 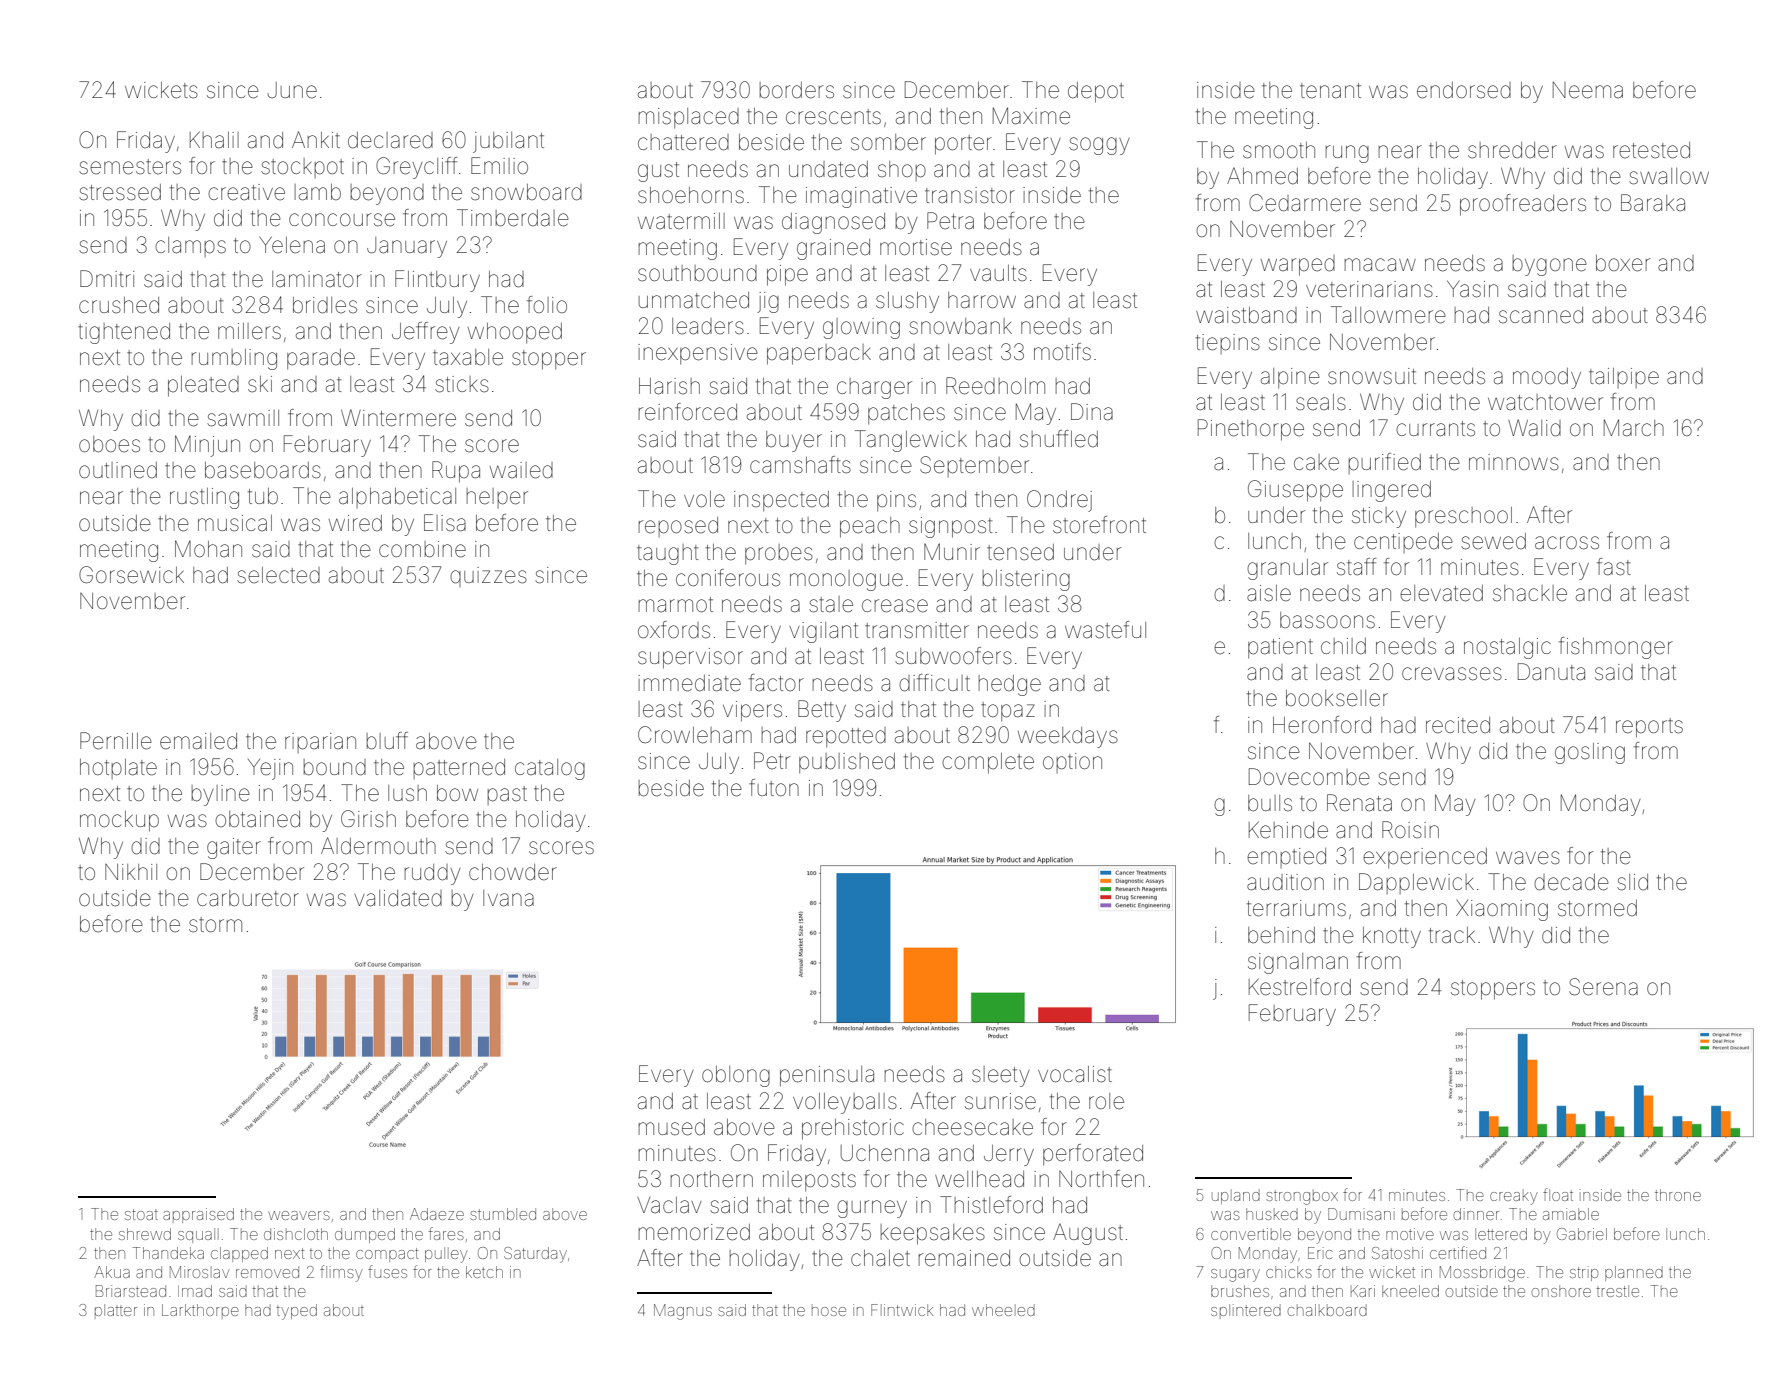 What do you see at coordinates (508, 898) in the screenshot?
I see `Ivana` at bounding box center [508, 898].
